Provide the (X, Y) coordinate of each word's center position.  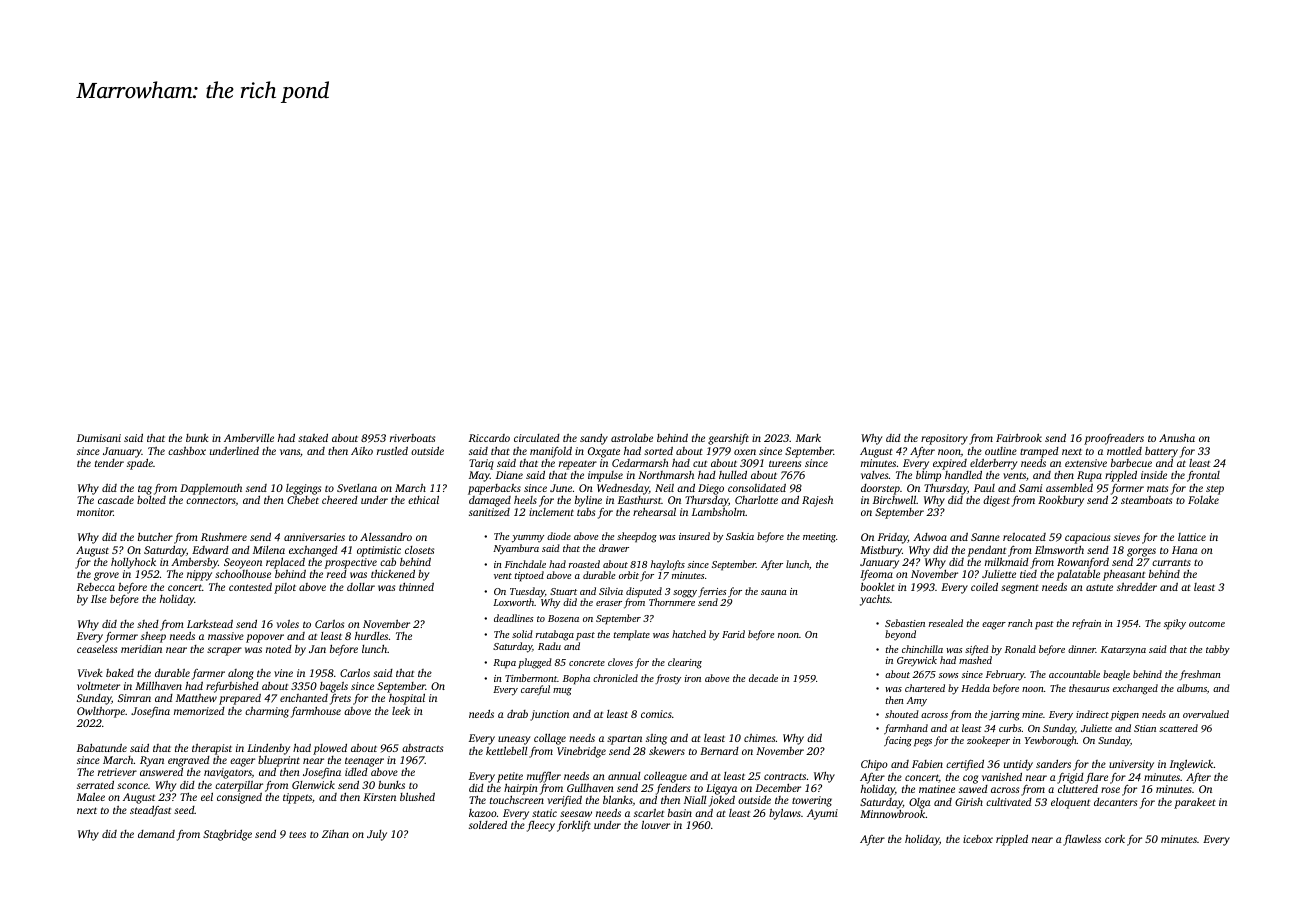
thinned (416, 586)
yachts (875, 600)
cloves (620, 662)
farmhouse (316, 712)
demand (156, 834)
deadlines (513, 618)
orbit (629, 575)
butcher (155, 537)
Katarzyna (1123, 651)
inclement (551, 512)
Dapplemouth (211, 489)
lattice (1192, 537)
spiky (1175, 624)
